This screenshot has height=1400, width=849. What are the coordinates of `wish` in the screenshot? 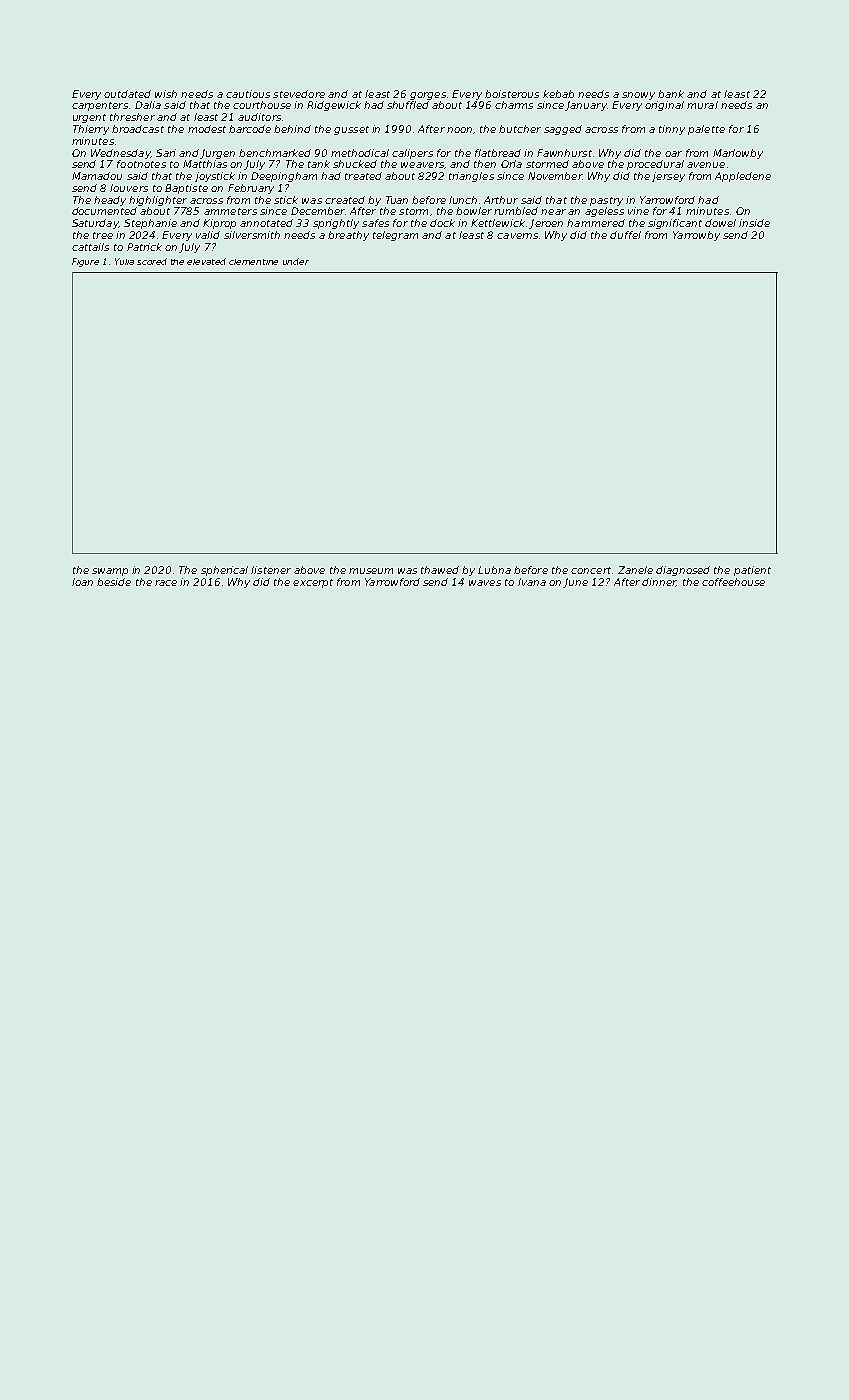 It's located at (166, 94).
